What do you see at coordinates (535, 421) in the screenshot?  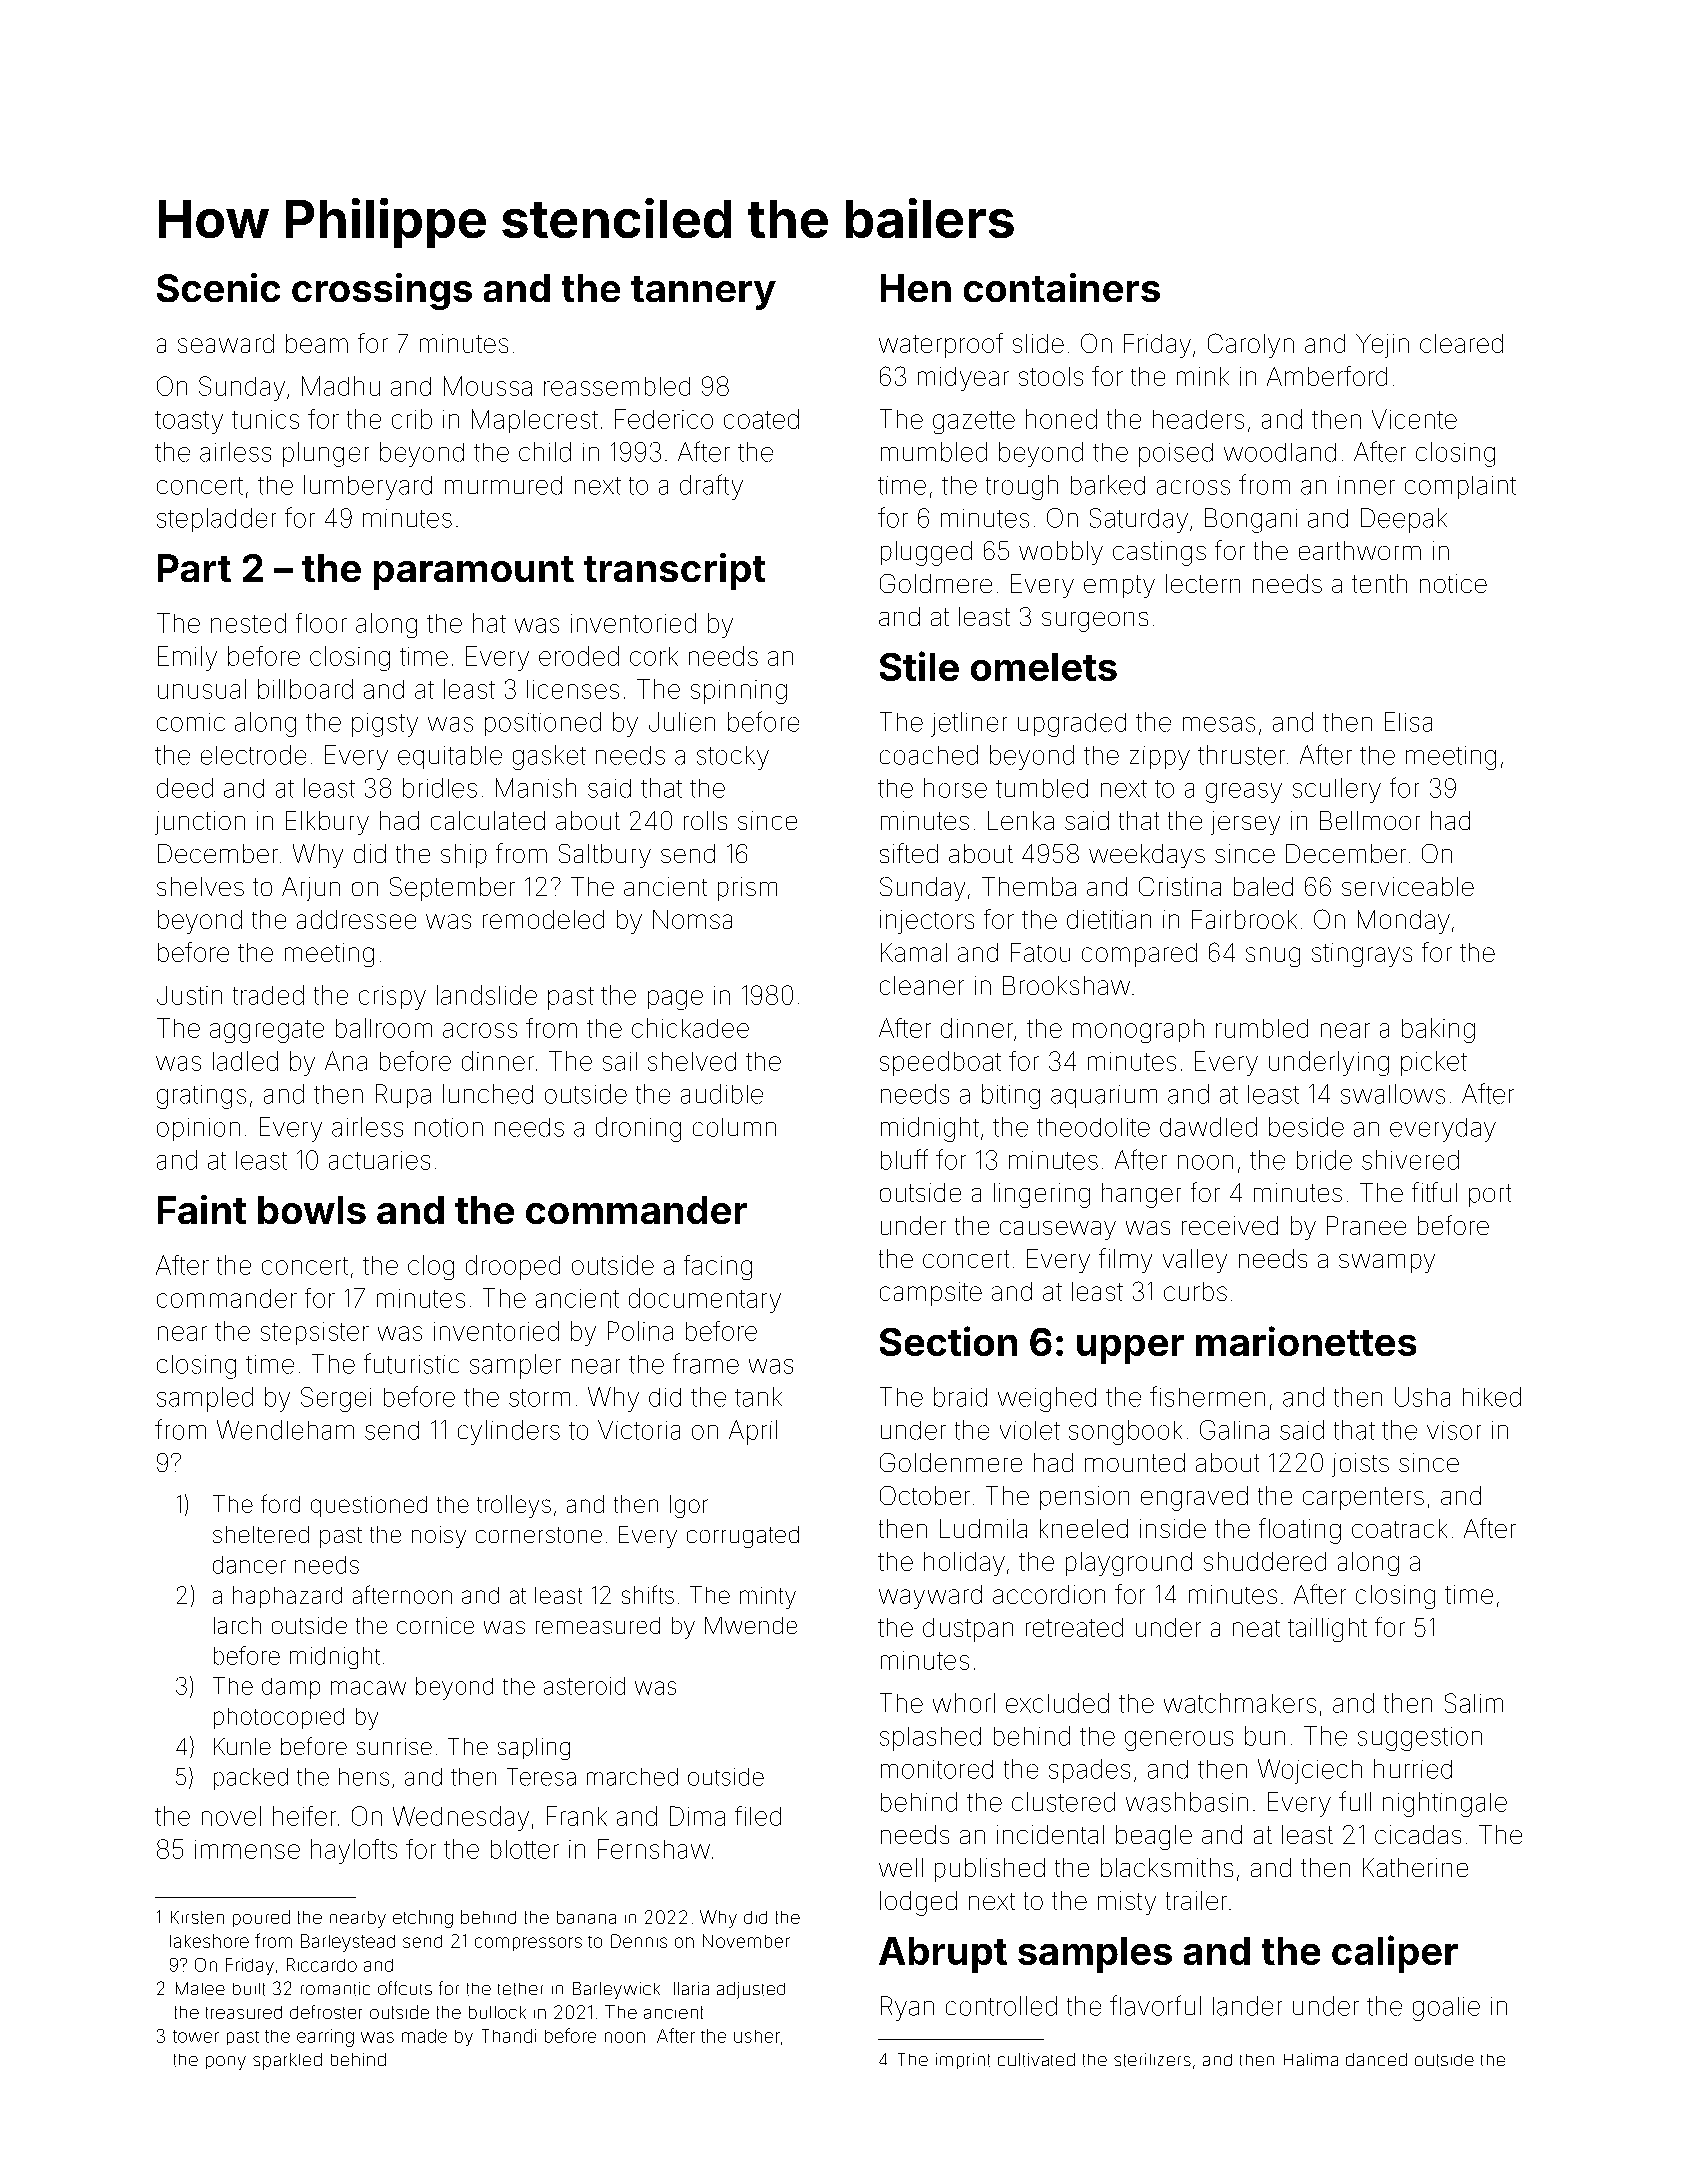 I see `Maplecrest` at bounding box center [535, 421].
